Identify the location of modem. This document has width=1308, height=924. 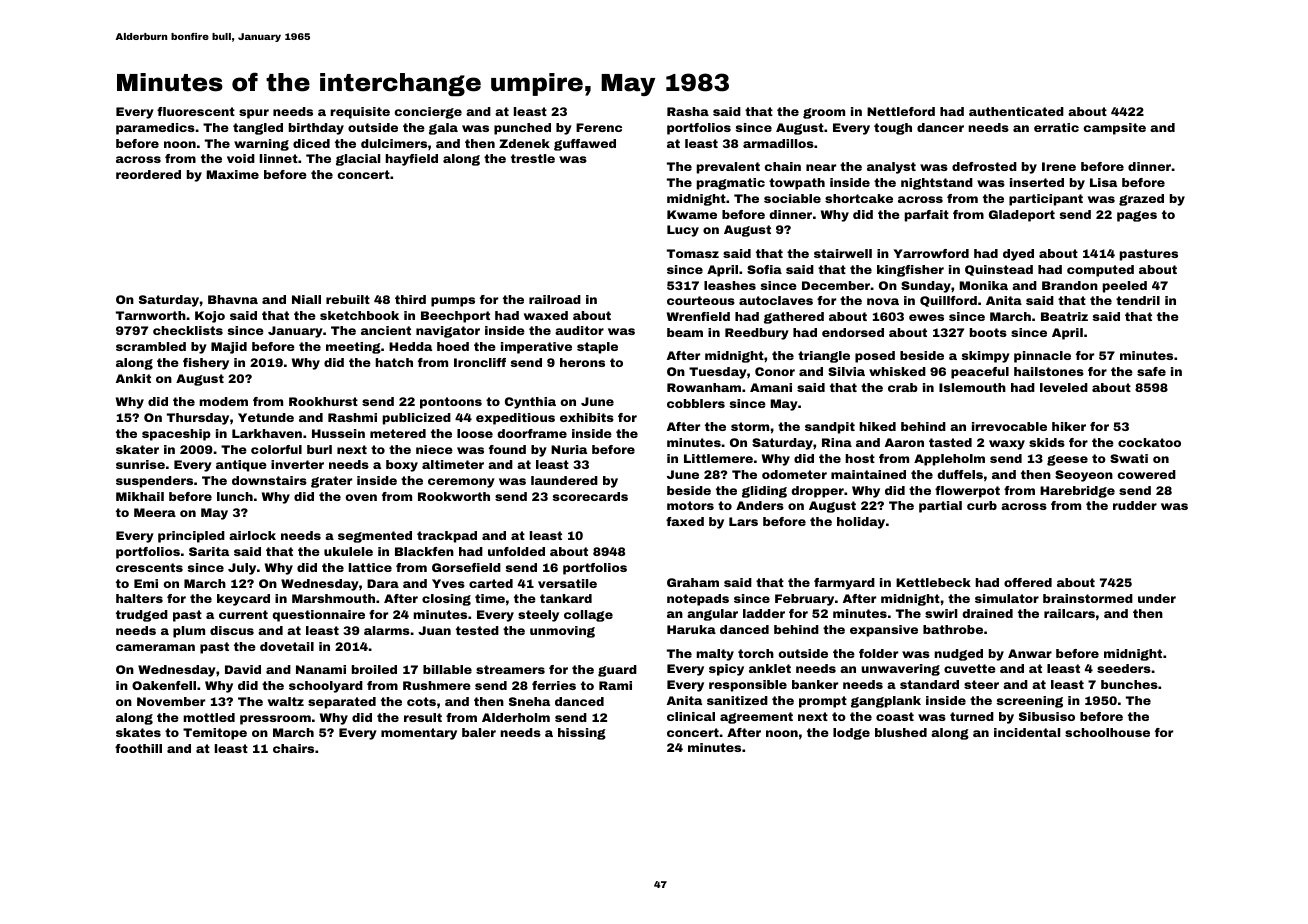
(223, 401).
